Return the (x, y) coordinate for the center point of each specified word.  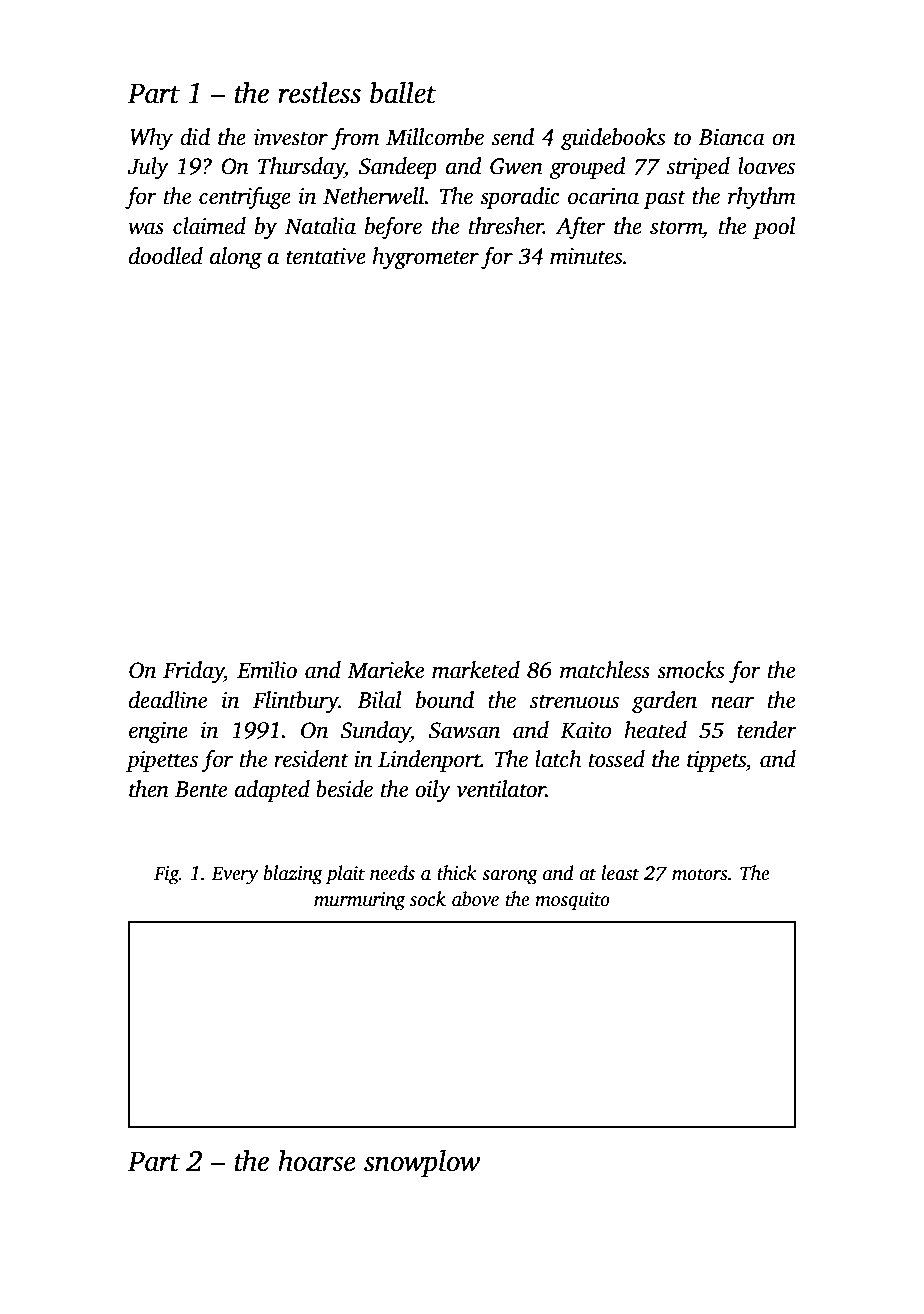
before (393, 228)
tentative (326, 256)
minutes (586, 256)
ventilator (501, 789)
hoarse (317, 1160)
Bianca (731, 137)
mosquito (572, 901)
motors (700, 874)
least (620, 873)
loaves (766, 166)
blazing (293, 875)
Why (151, 139)
